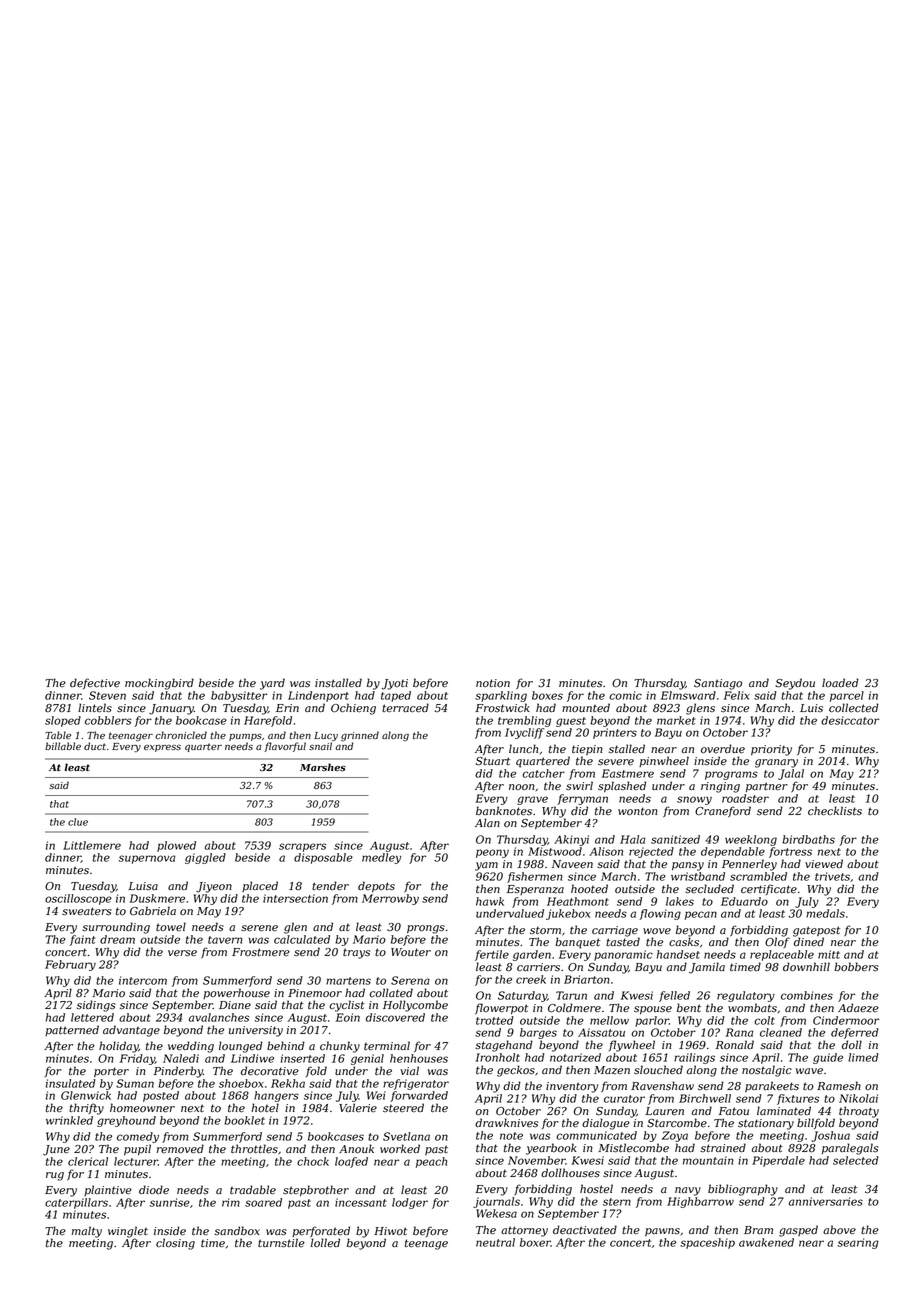 This document has height=1308, width=924. What do you see at coordinates (239, 696) in the document?
I see `babysitter` at bounding box center [239, 696].
